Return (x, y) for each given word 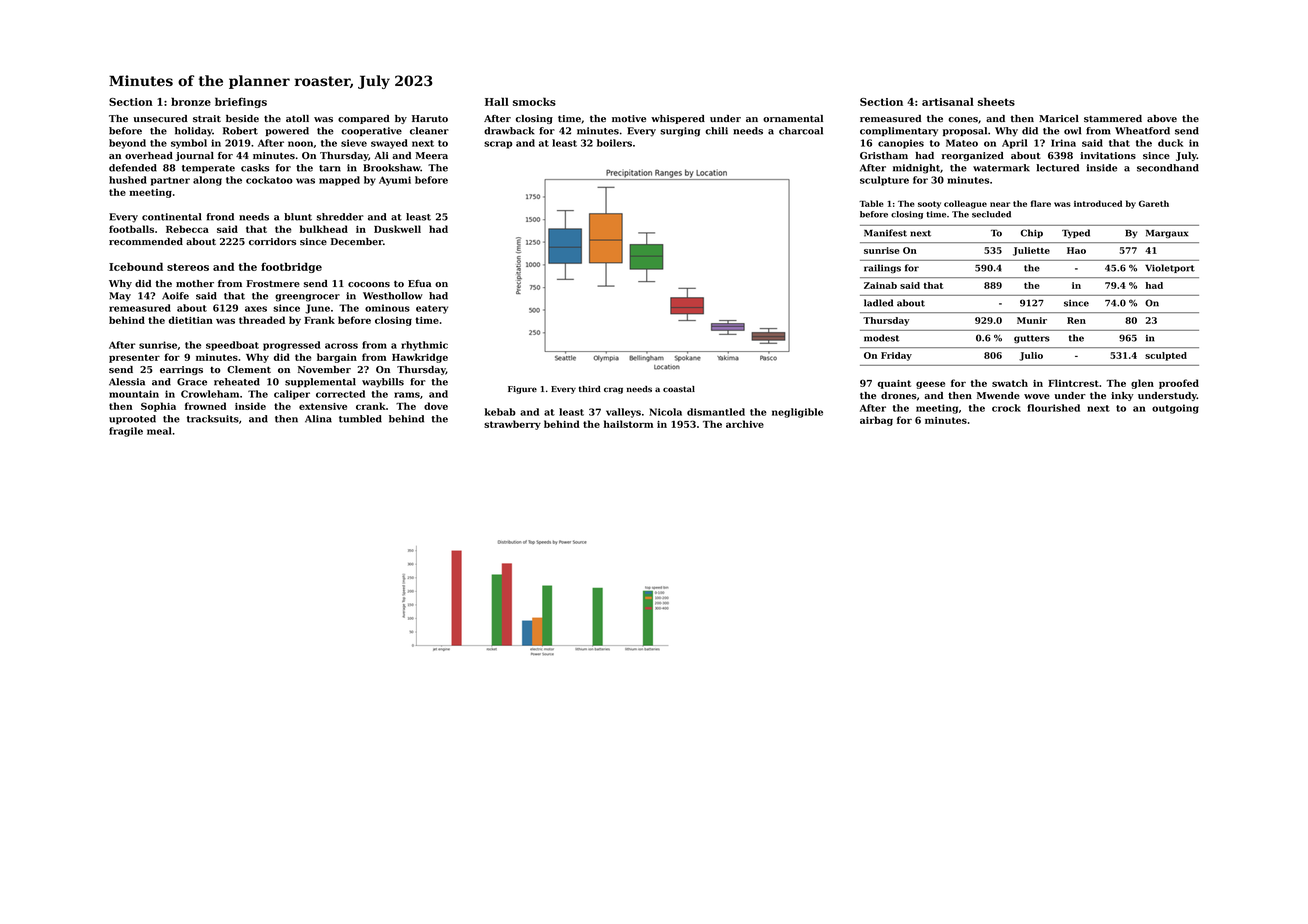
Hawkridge (420, 358)
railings (882, 269)
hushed (128, 180)
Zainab (880, 285)
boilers (614, 143)
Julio (1031, 356)
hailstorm (628, 424)
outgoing (1175, 409)
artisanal (948, 101)
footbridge (291, 267)
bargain (337, 358)
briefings (241, 102)
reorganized (973, 156)
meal (159, 431)
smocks (534, 101)
